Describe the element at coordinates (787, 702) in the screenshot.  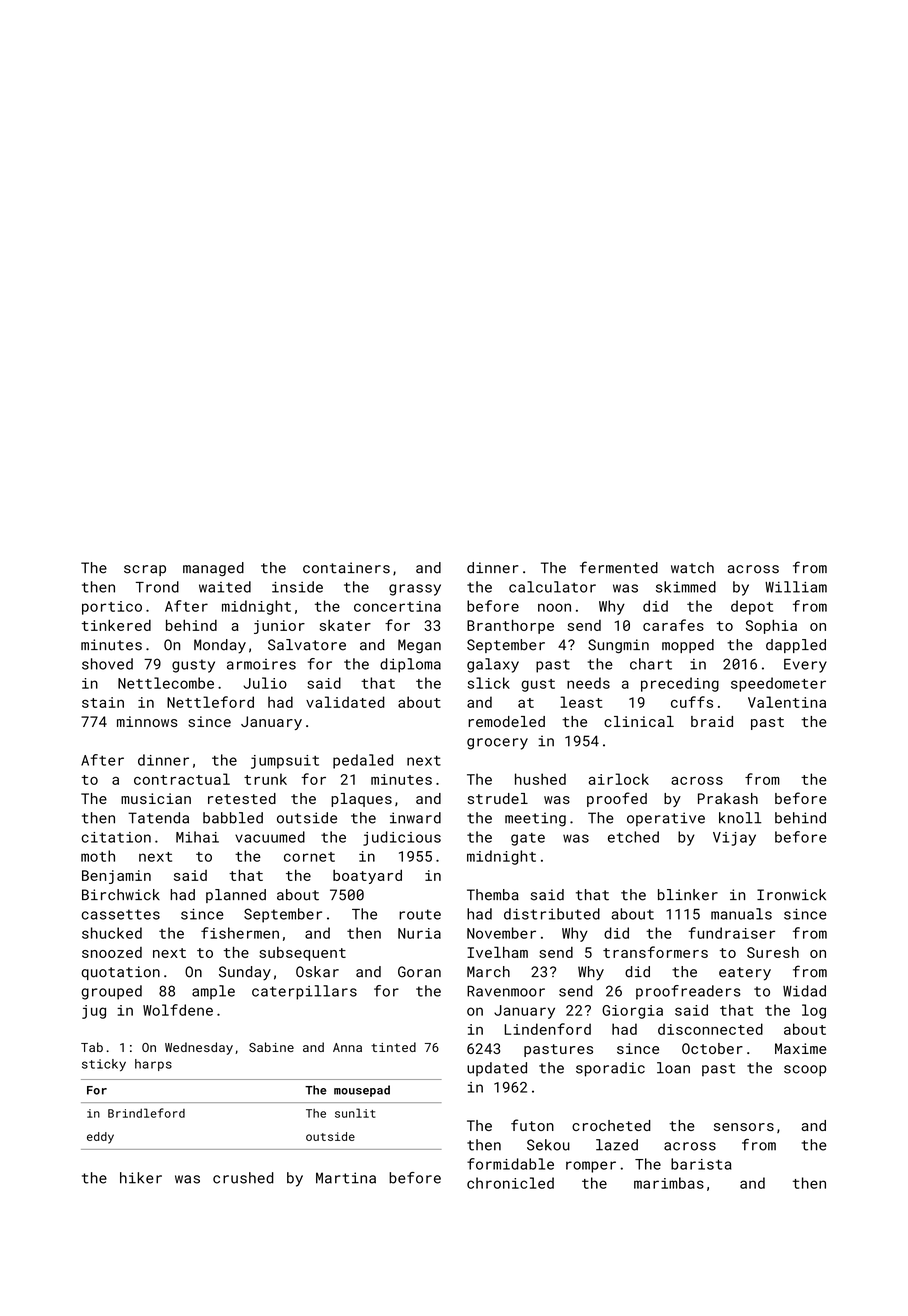
I see `Valentina` at that location.
